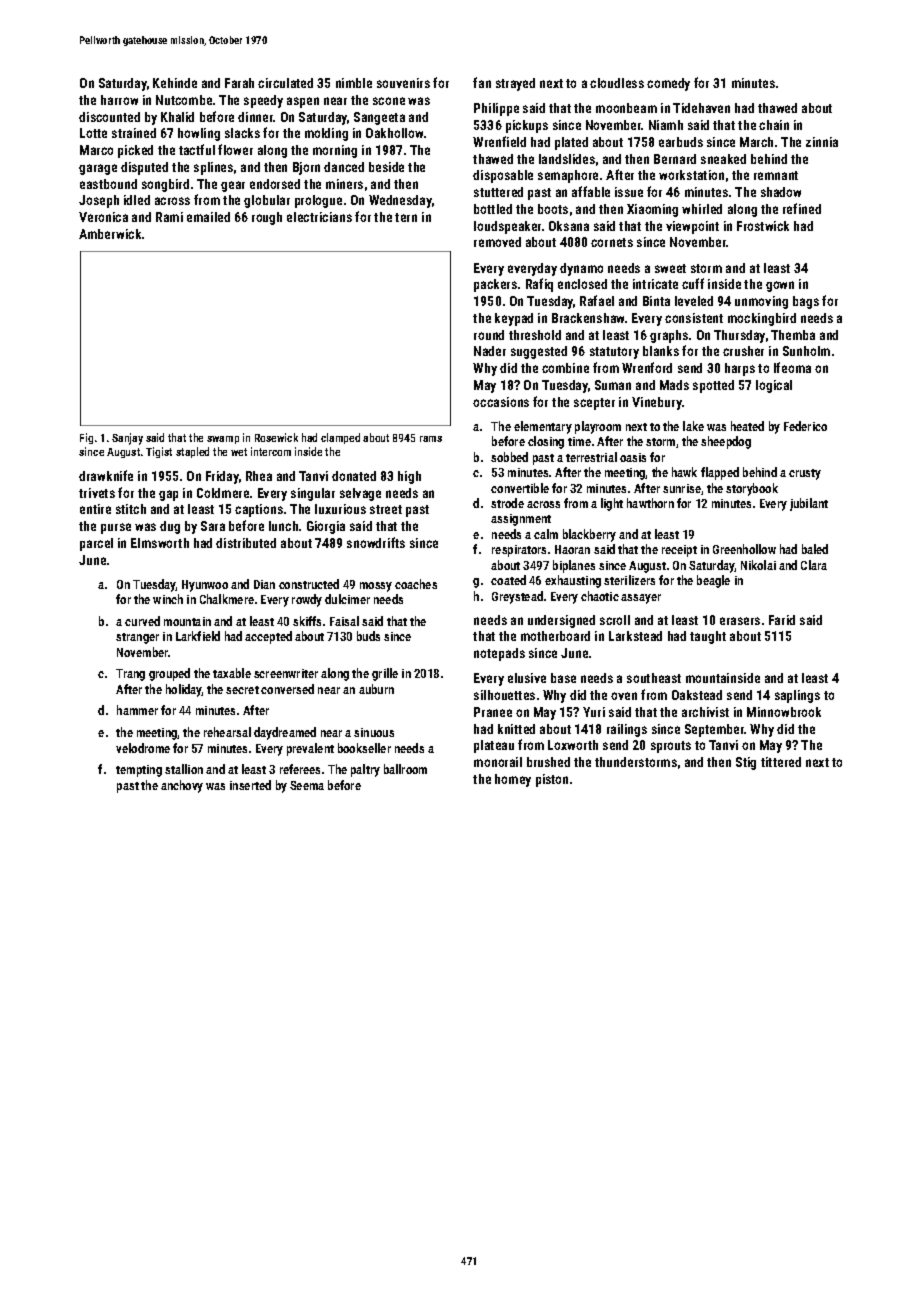  What do you see at coordinates (740, 621) in the screenshot?
I see `erasers` at bounding box center [740, 621].
